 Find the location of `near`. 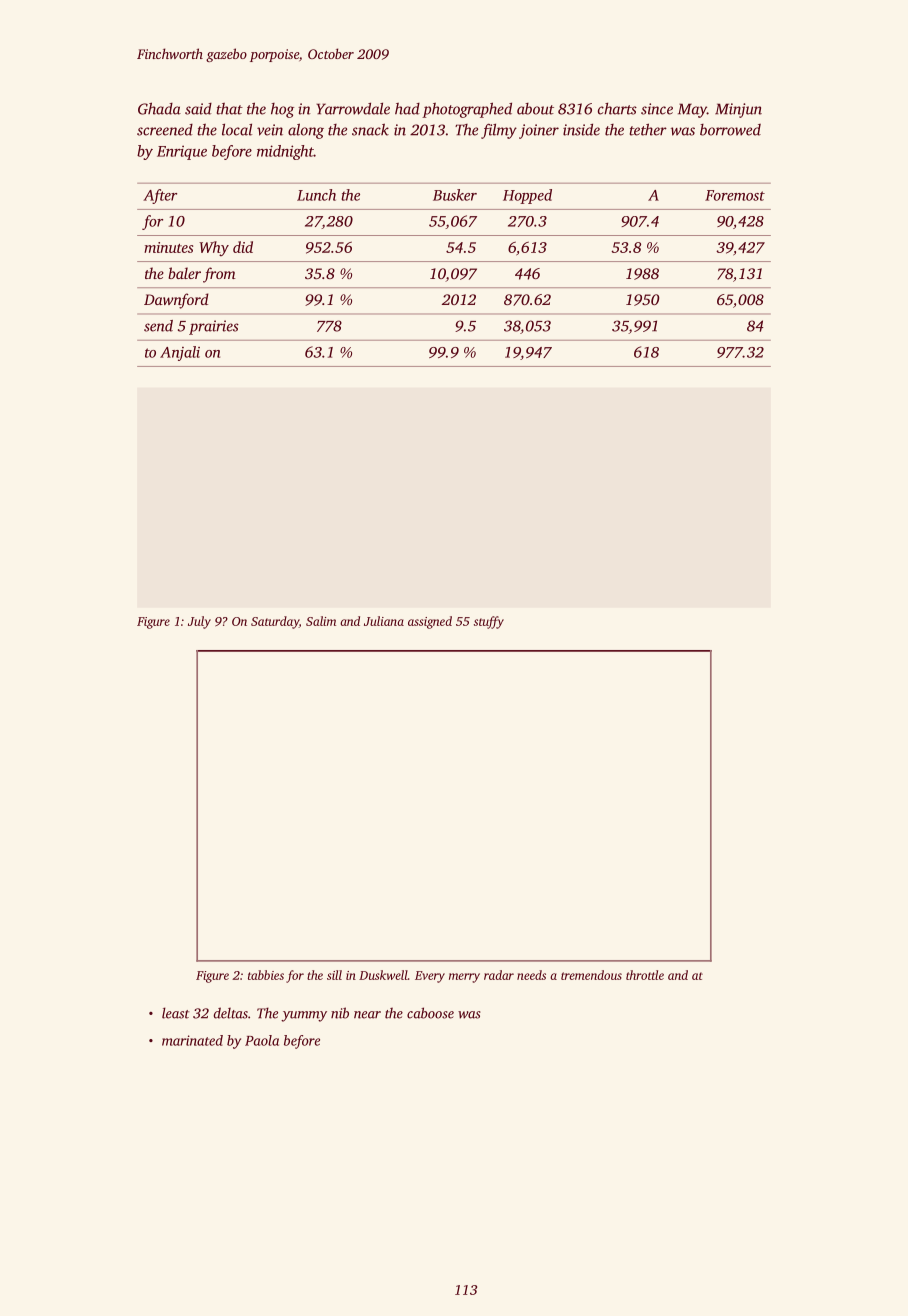

near is located at coordinates (367, 1015).
